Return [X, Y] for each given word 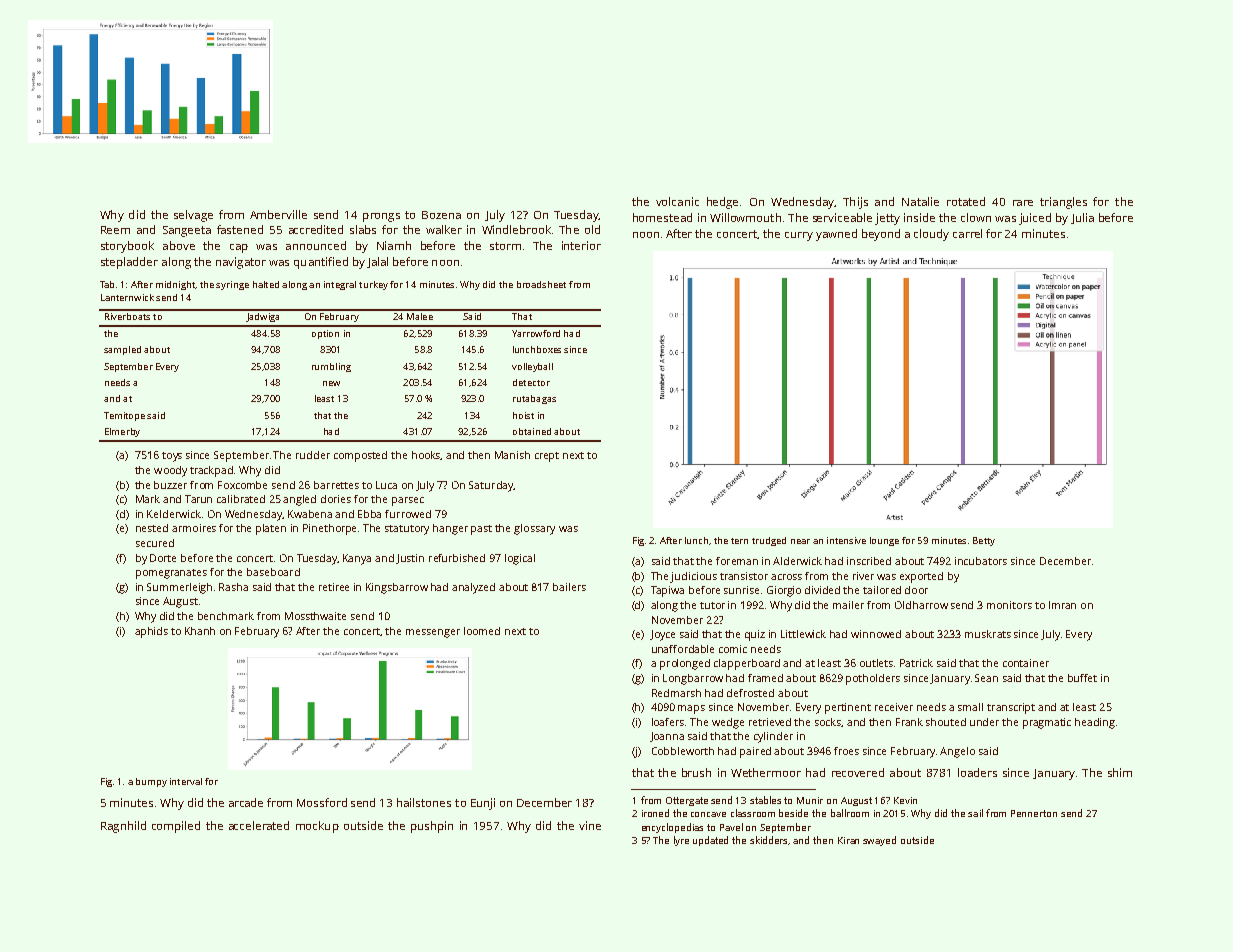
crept [547, 457]
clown [976, 217]
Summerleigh [179, 588]
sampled [122, 350]
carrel [967, 233]
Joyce [662, 635]
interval [186, 781]
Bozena [441, 215]
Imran [1062, 605]
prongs [381, 217]
